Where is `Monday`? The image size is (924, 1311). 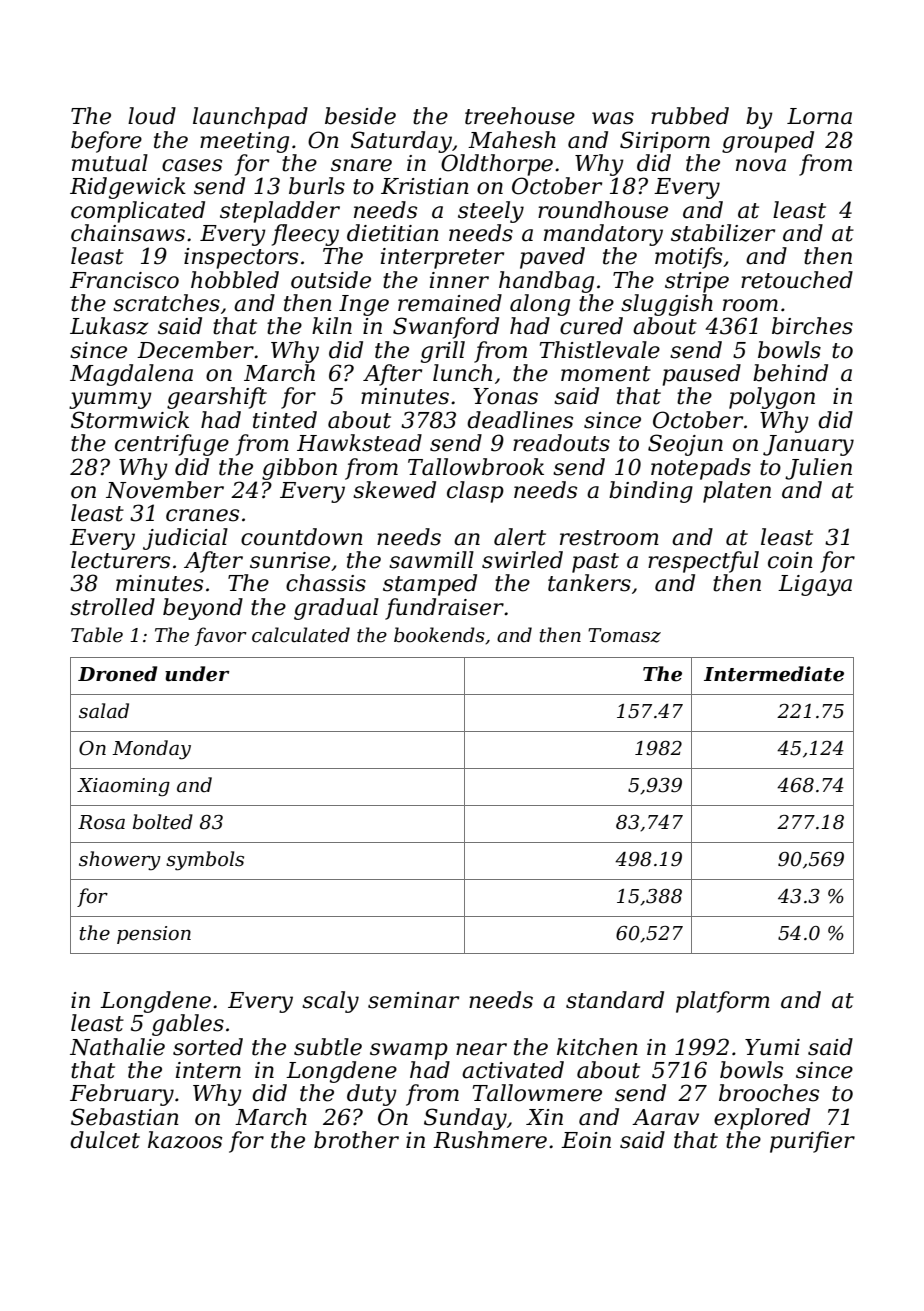 Monday is located at coordinates (151, 750).
